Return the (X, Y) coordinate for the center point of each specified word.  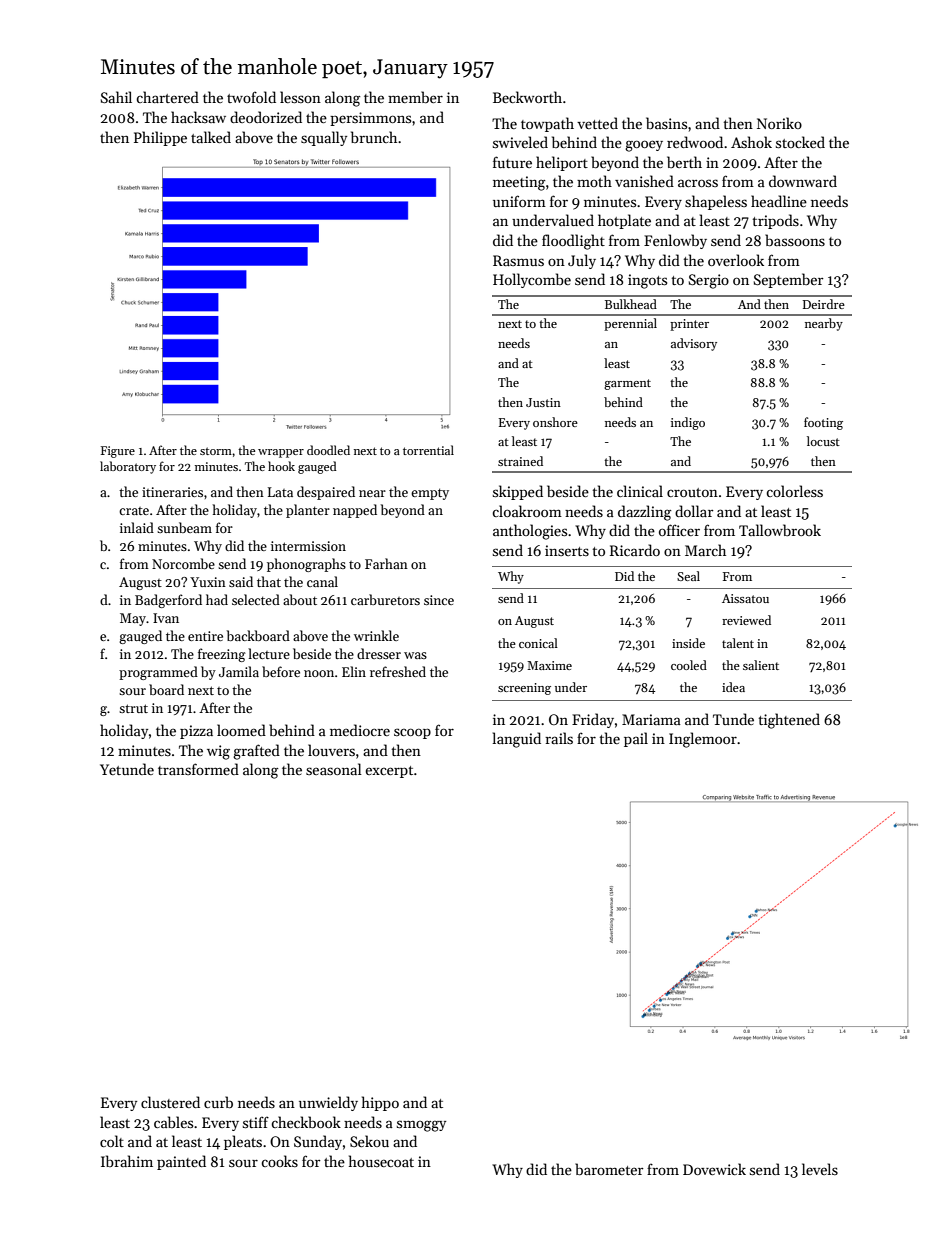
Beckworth (527, 97)
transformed (198, 769)
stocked (800, 142)
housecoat (381, 1161)
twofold (251, 97)
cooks (279, 1161)
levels (820, 1169)
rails (559, 738)
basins (666, 123)
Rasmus (518, 260)
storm (216, 451)
